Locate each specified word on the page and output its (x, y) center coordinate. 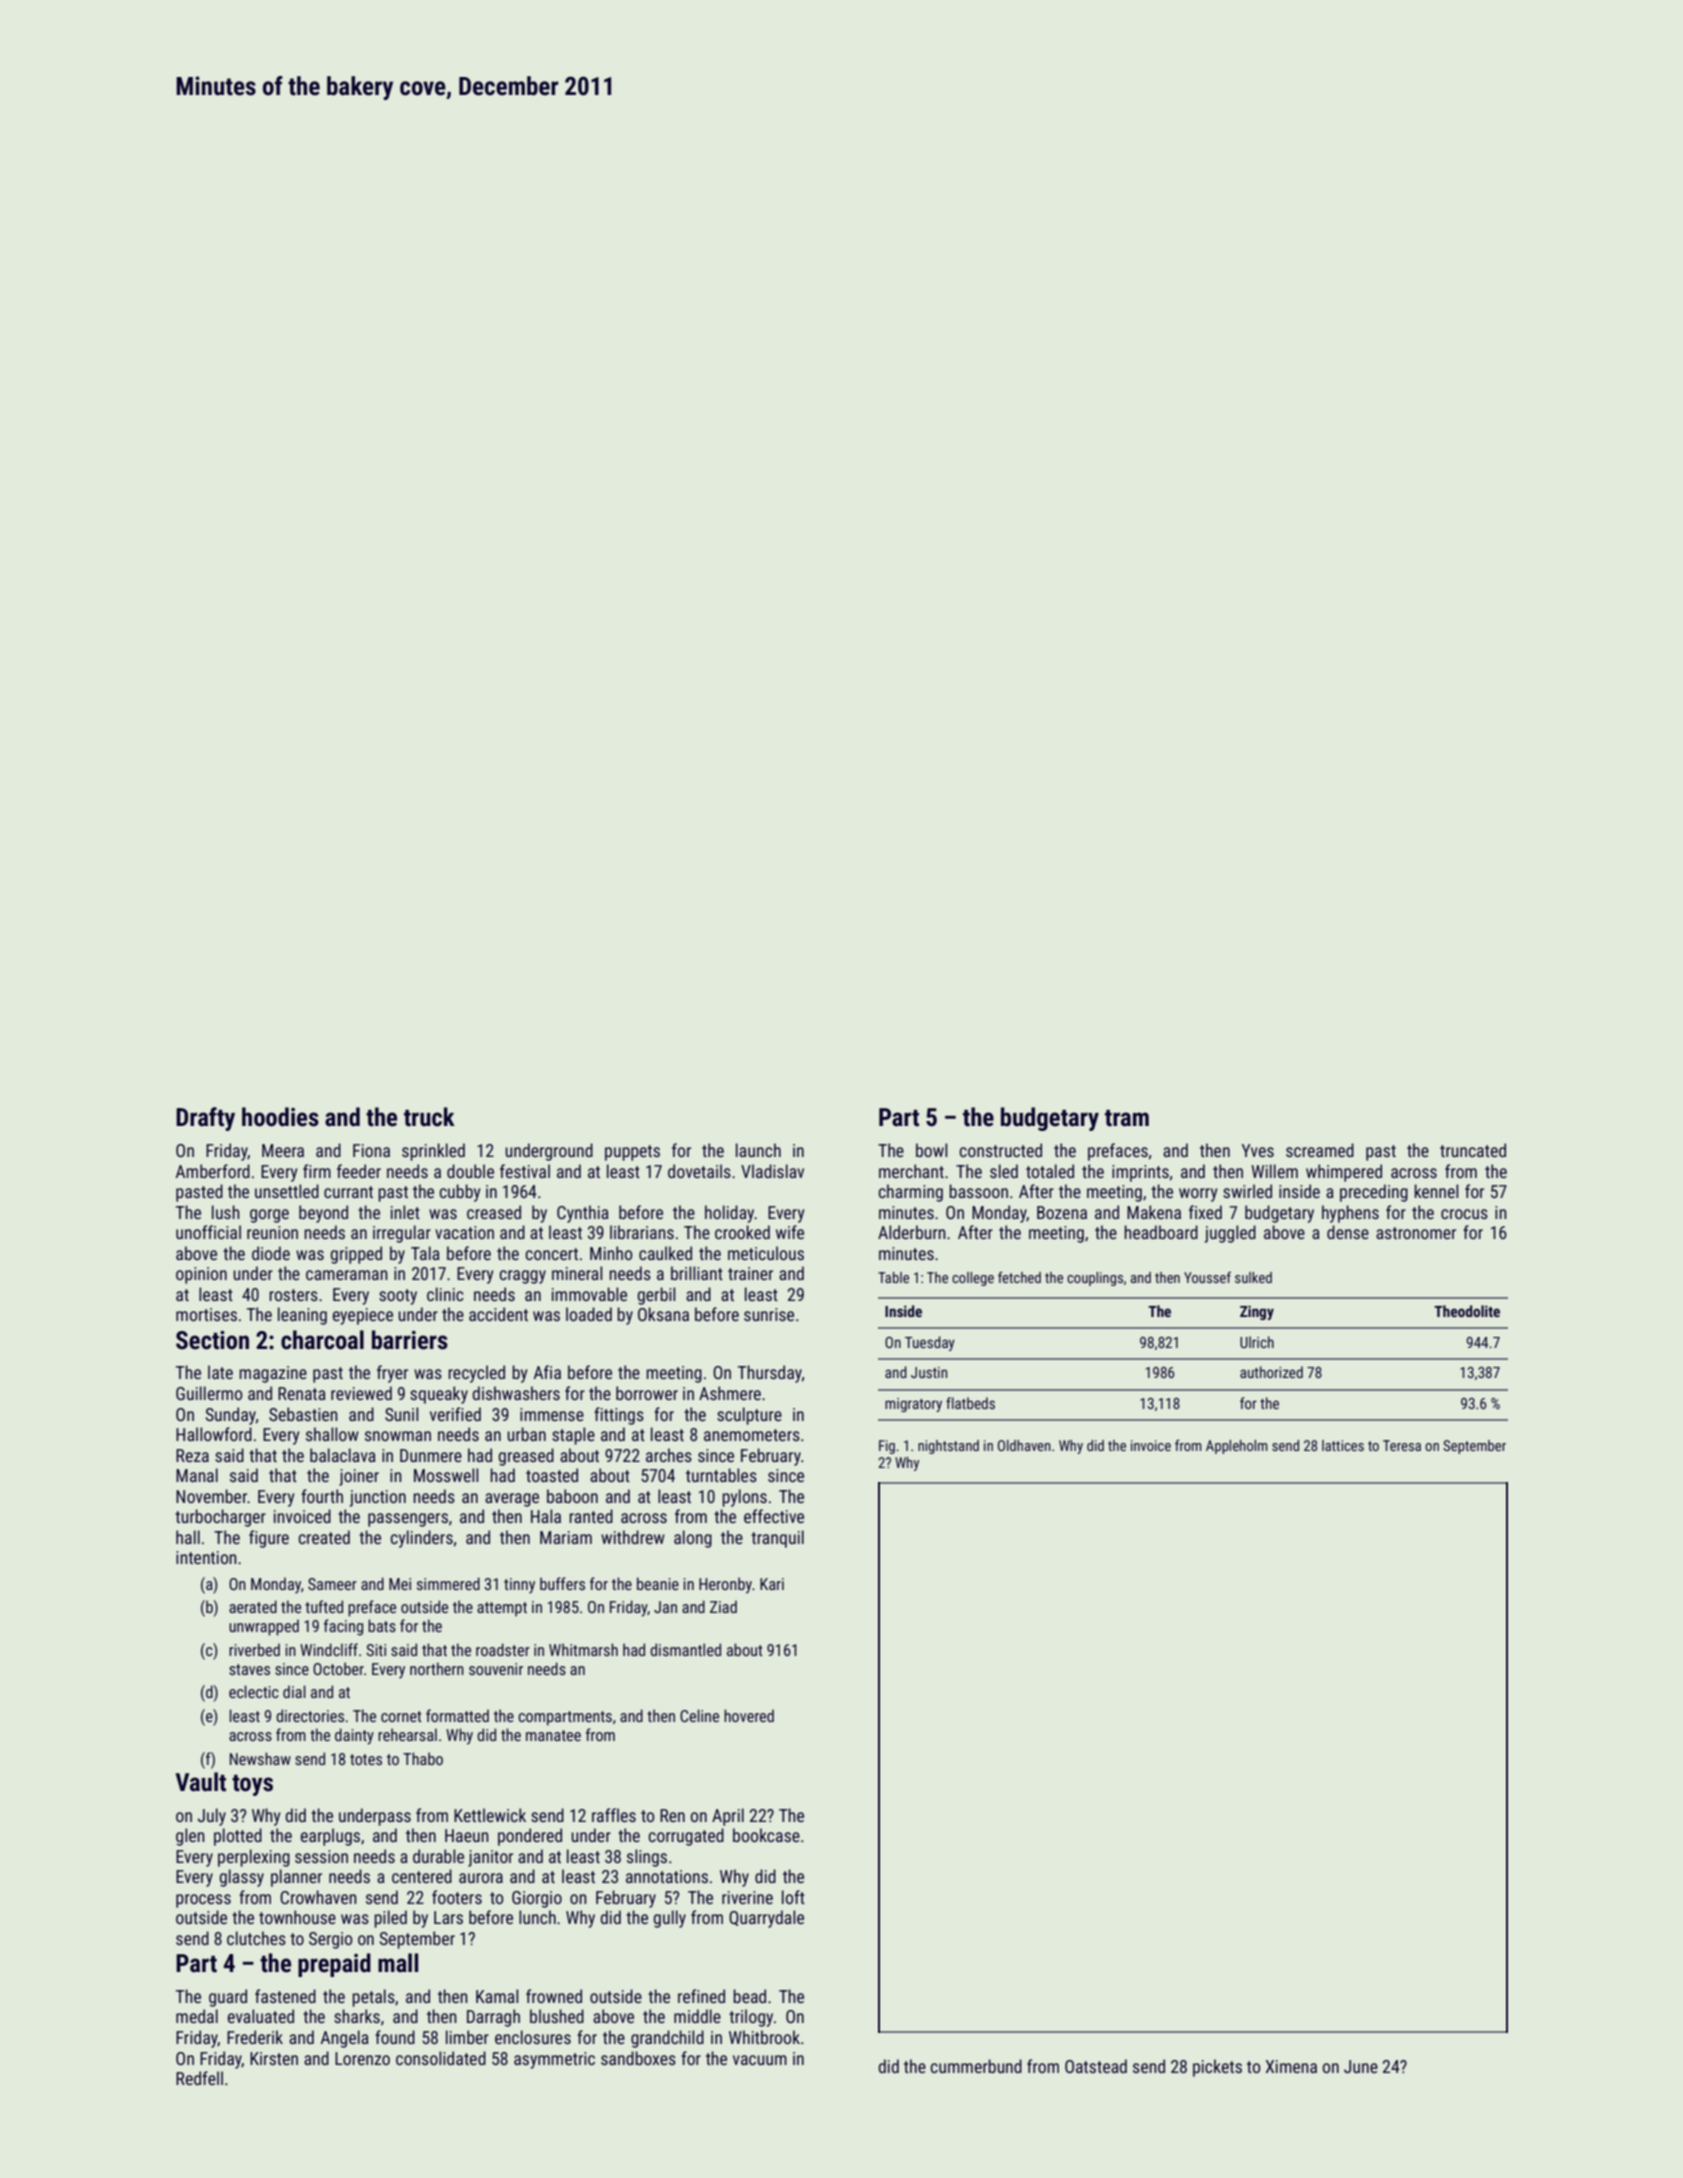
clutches (256, 1938)
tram (1127, 1118)
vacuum (760, 2060)
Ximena (1291, 2066)
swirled (1247, 1191)
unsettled (287, 1191)
